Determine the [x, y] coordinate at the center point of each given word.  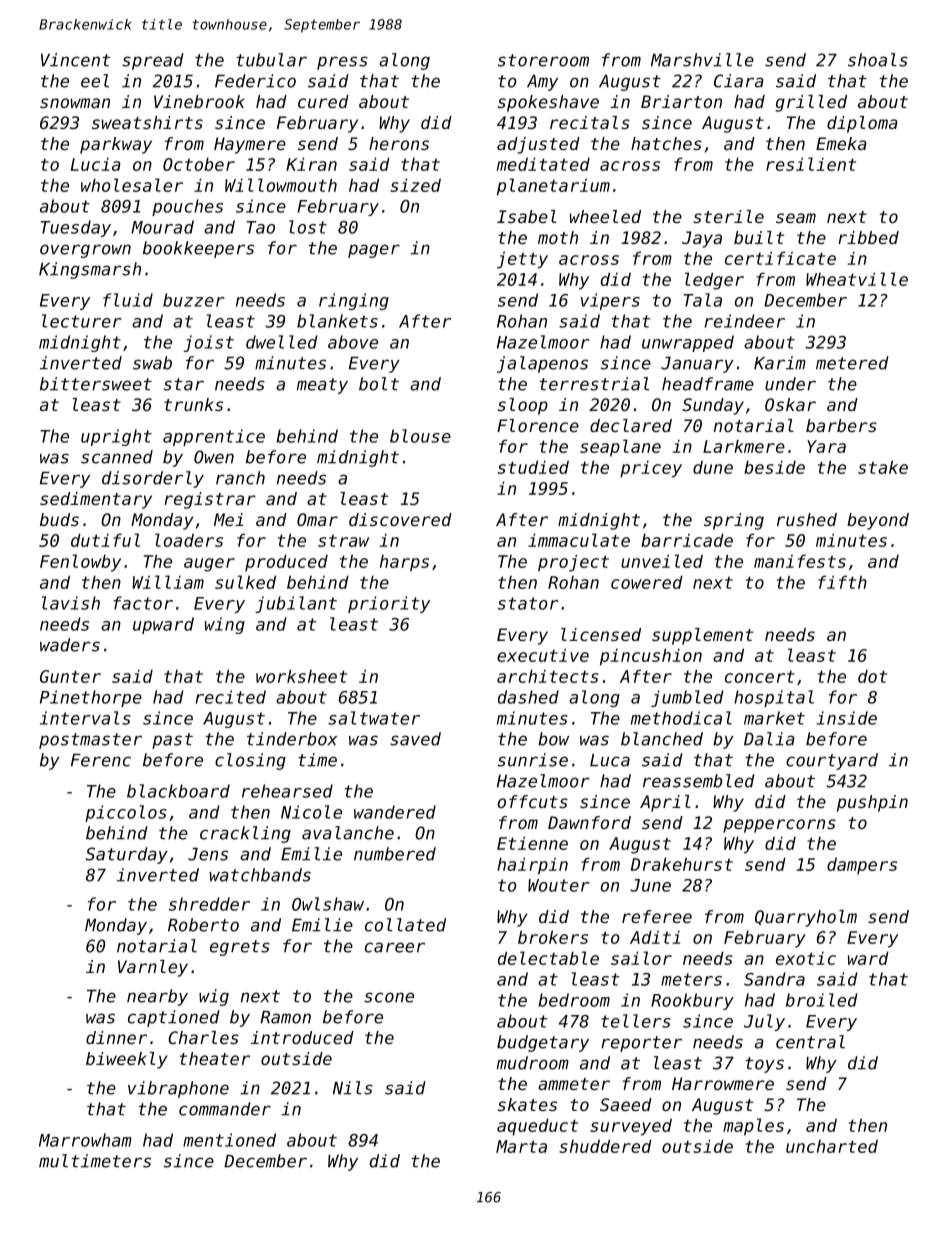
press [342, 63]
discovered [400, 519]
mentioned [229, 1140]
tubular [271, 60]
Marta [521, 1146]
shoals [878, 60]
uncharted [832, 1146]
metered [852, 363]
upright [116, 437]
